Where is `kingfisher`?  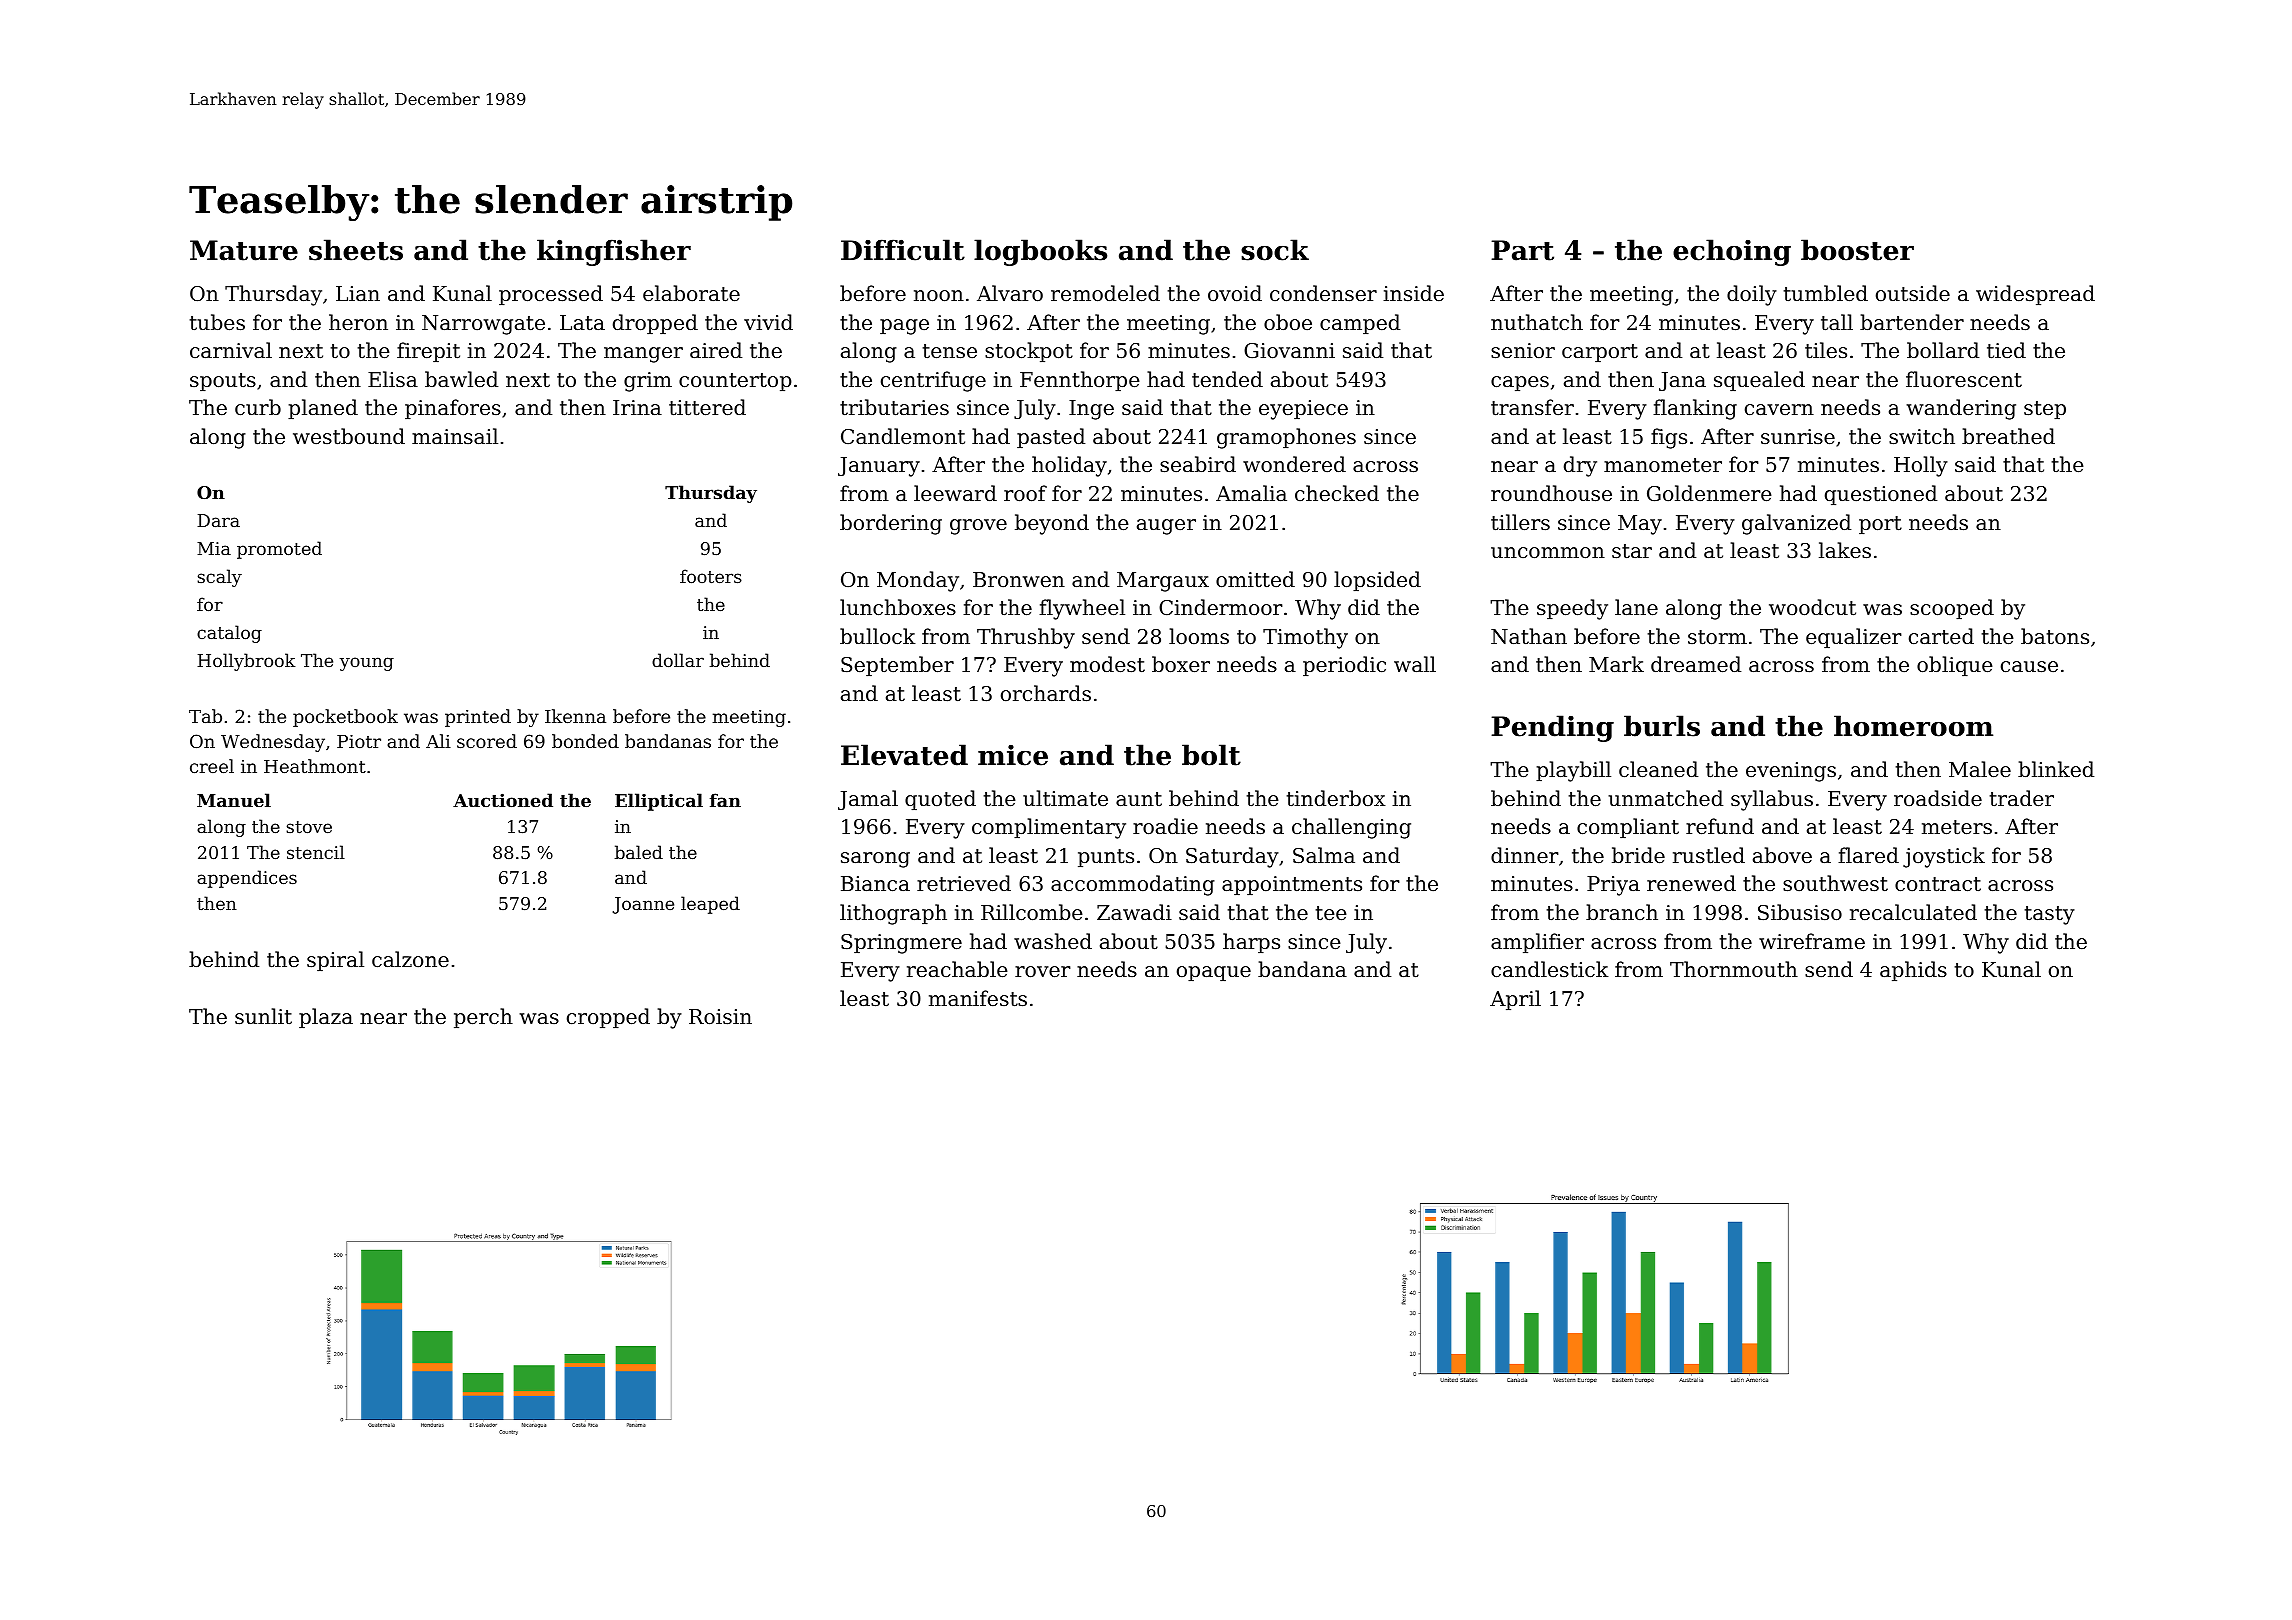 kingfisher is located at coordinates (614, 252).
